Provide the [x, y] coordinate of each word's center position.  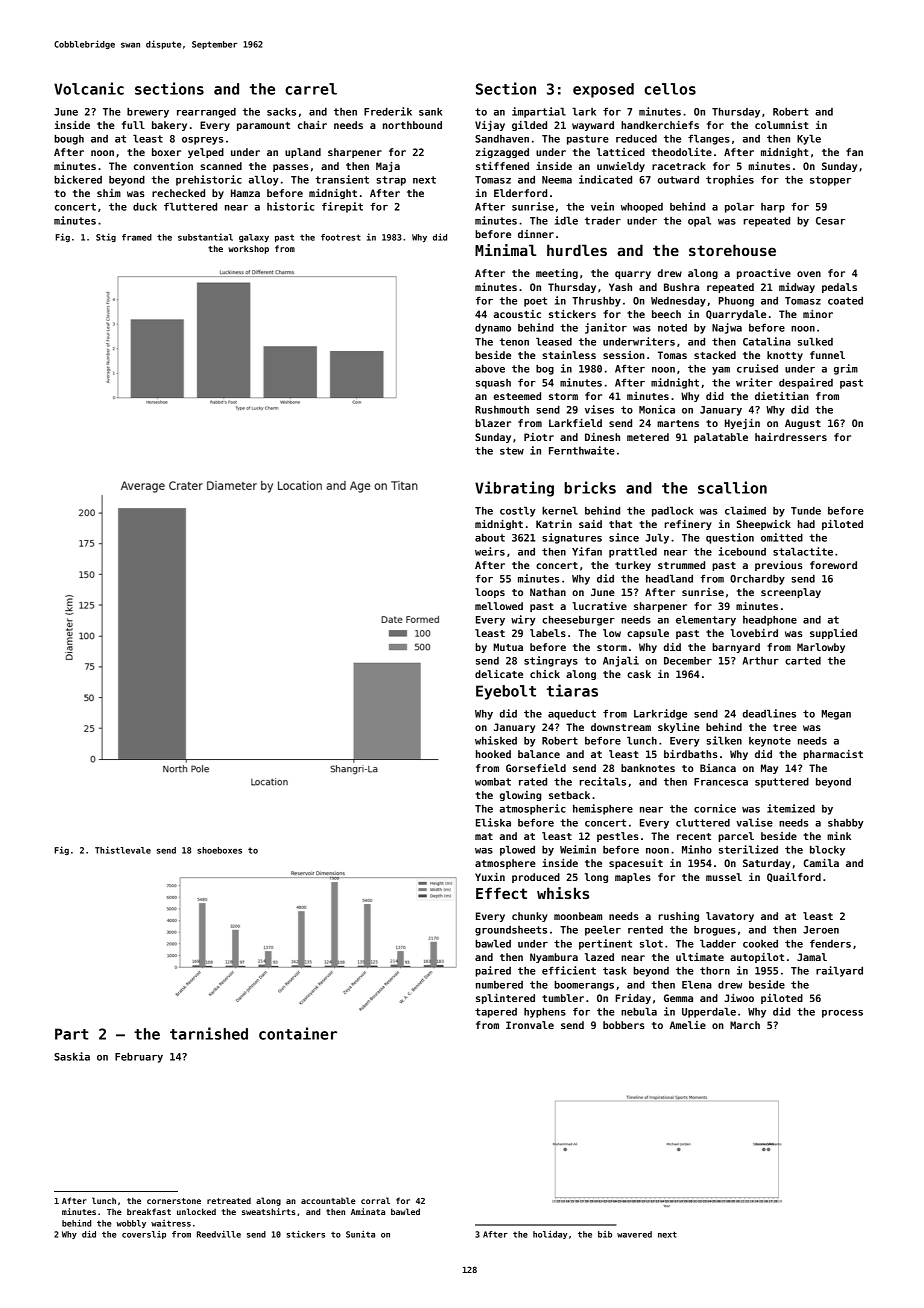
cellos [670, 89]
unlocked [196, 1211]
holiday [550, 1235]
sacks [281, 112]
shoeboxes [219, 850]
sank [430, 112]
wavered [634, 1234]
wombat [493, 782]
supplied [833, 634]
